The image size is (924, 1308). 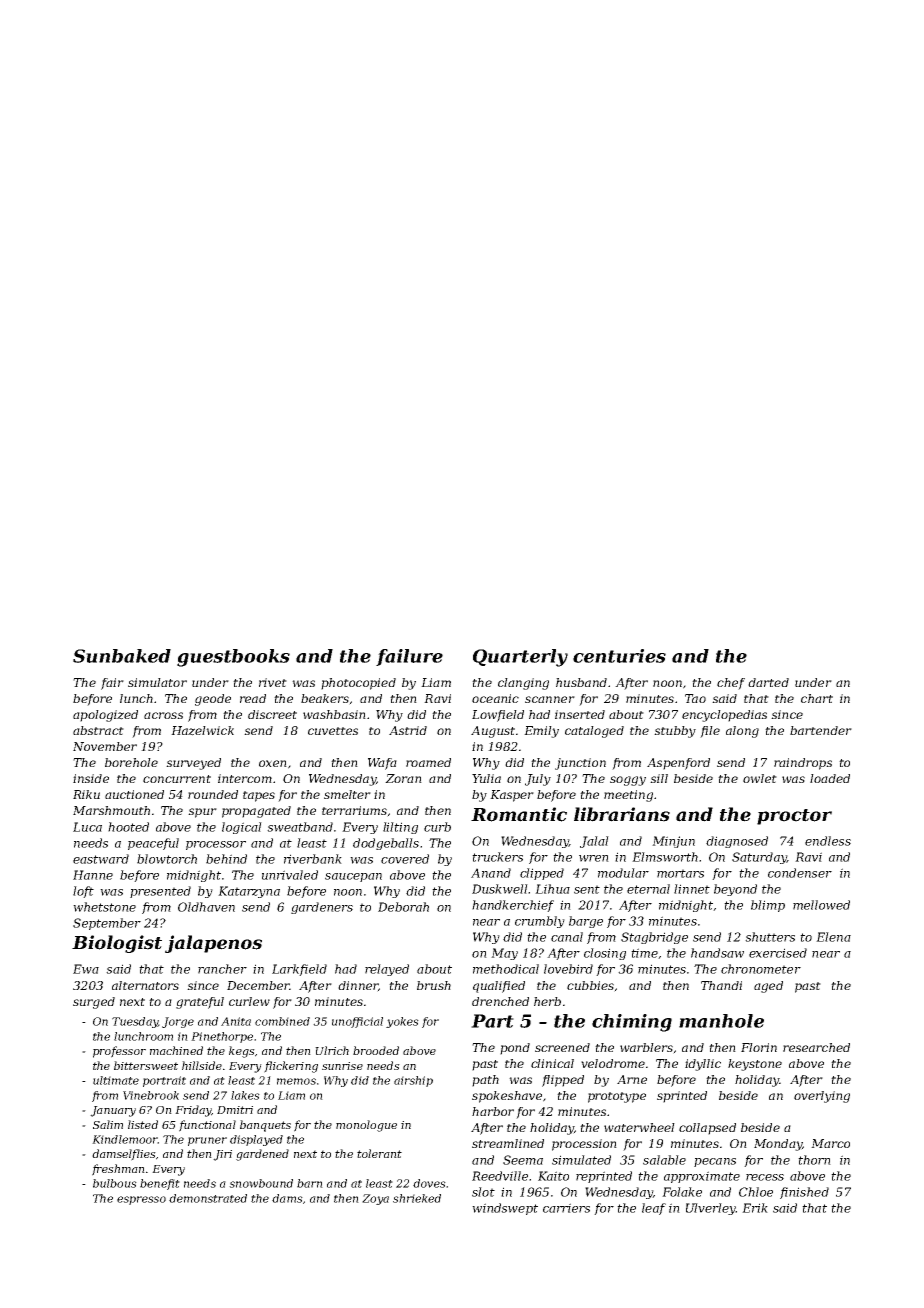 I want to click on gardeners, so click(x=322, y=908).
